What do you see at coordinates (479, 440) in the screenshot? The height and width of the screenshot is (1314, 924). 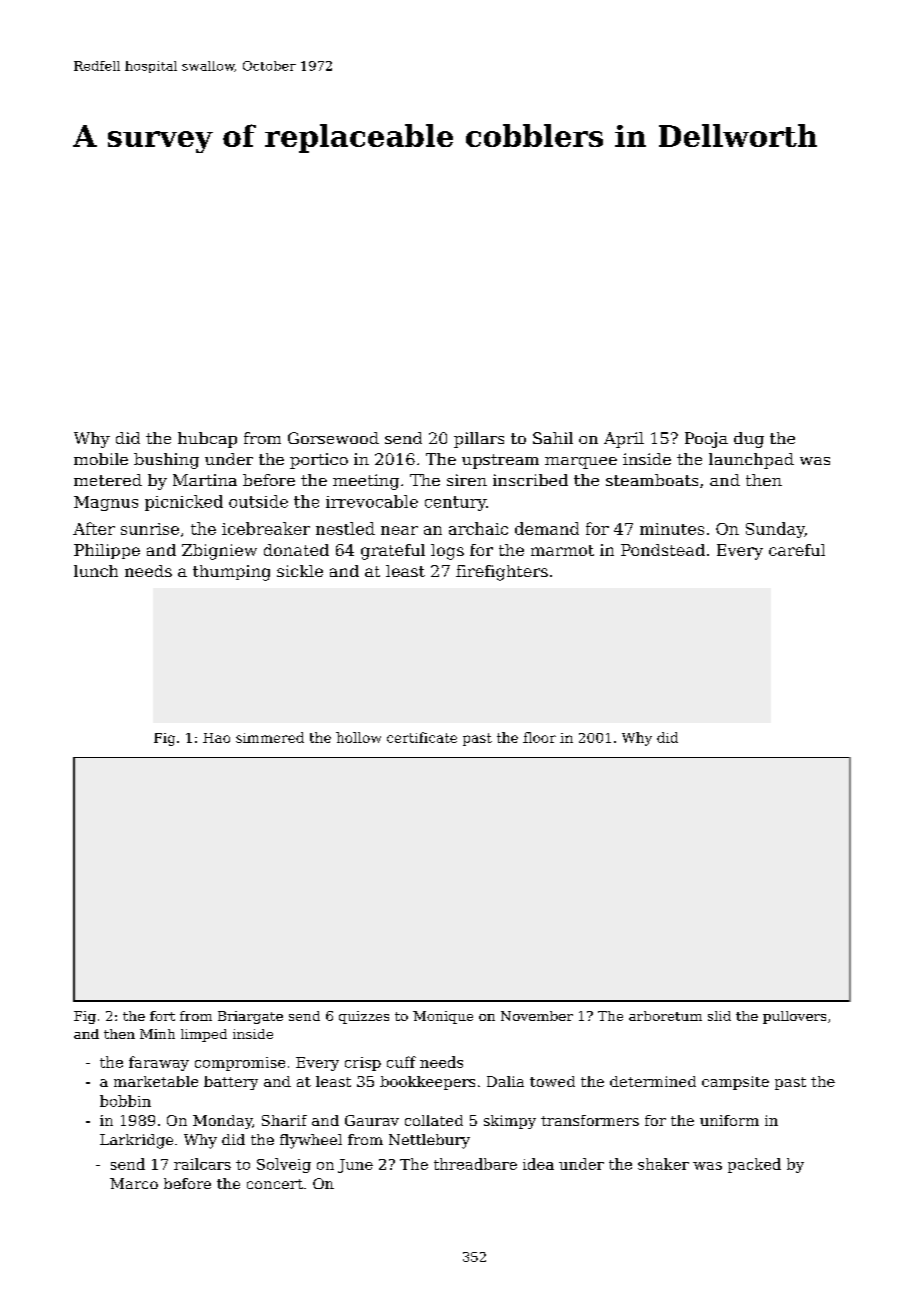 I see `pillars` at bounding box center [479, 440].
